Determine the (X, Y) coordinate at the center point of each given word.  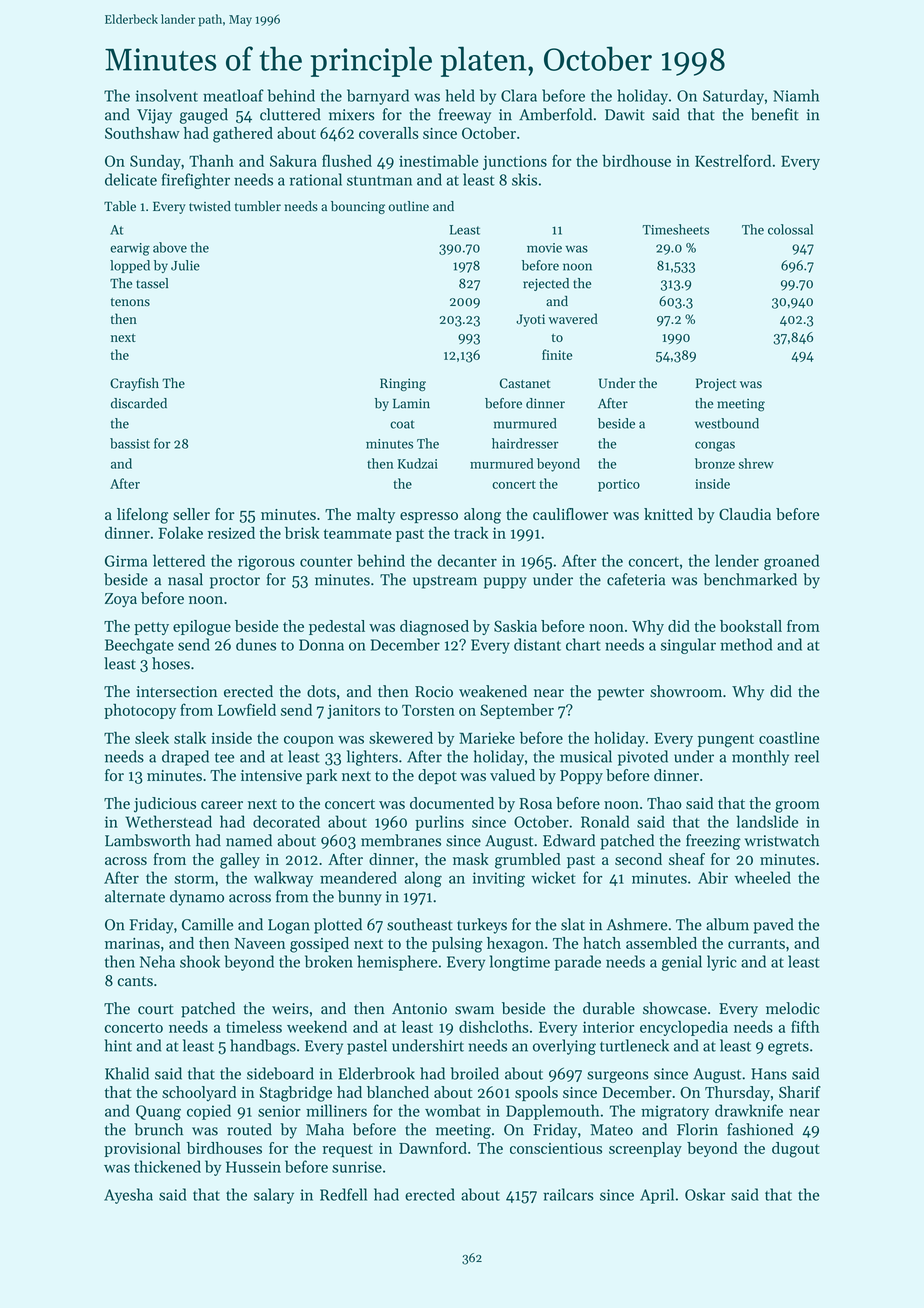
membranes (401, 840)
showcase (675, 1008)
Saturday (733, 97)
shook (200, 961)
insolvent (167, 95)
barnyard (378, 97)
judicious (165, 805)
